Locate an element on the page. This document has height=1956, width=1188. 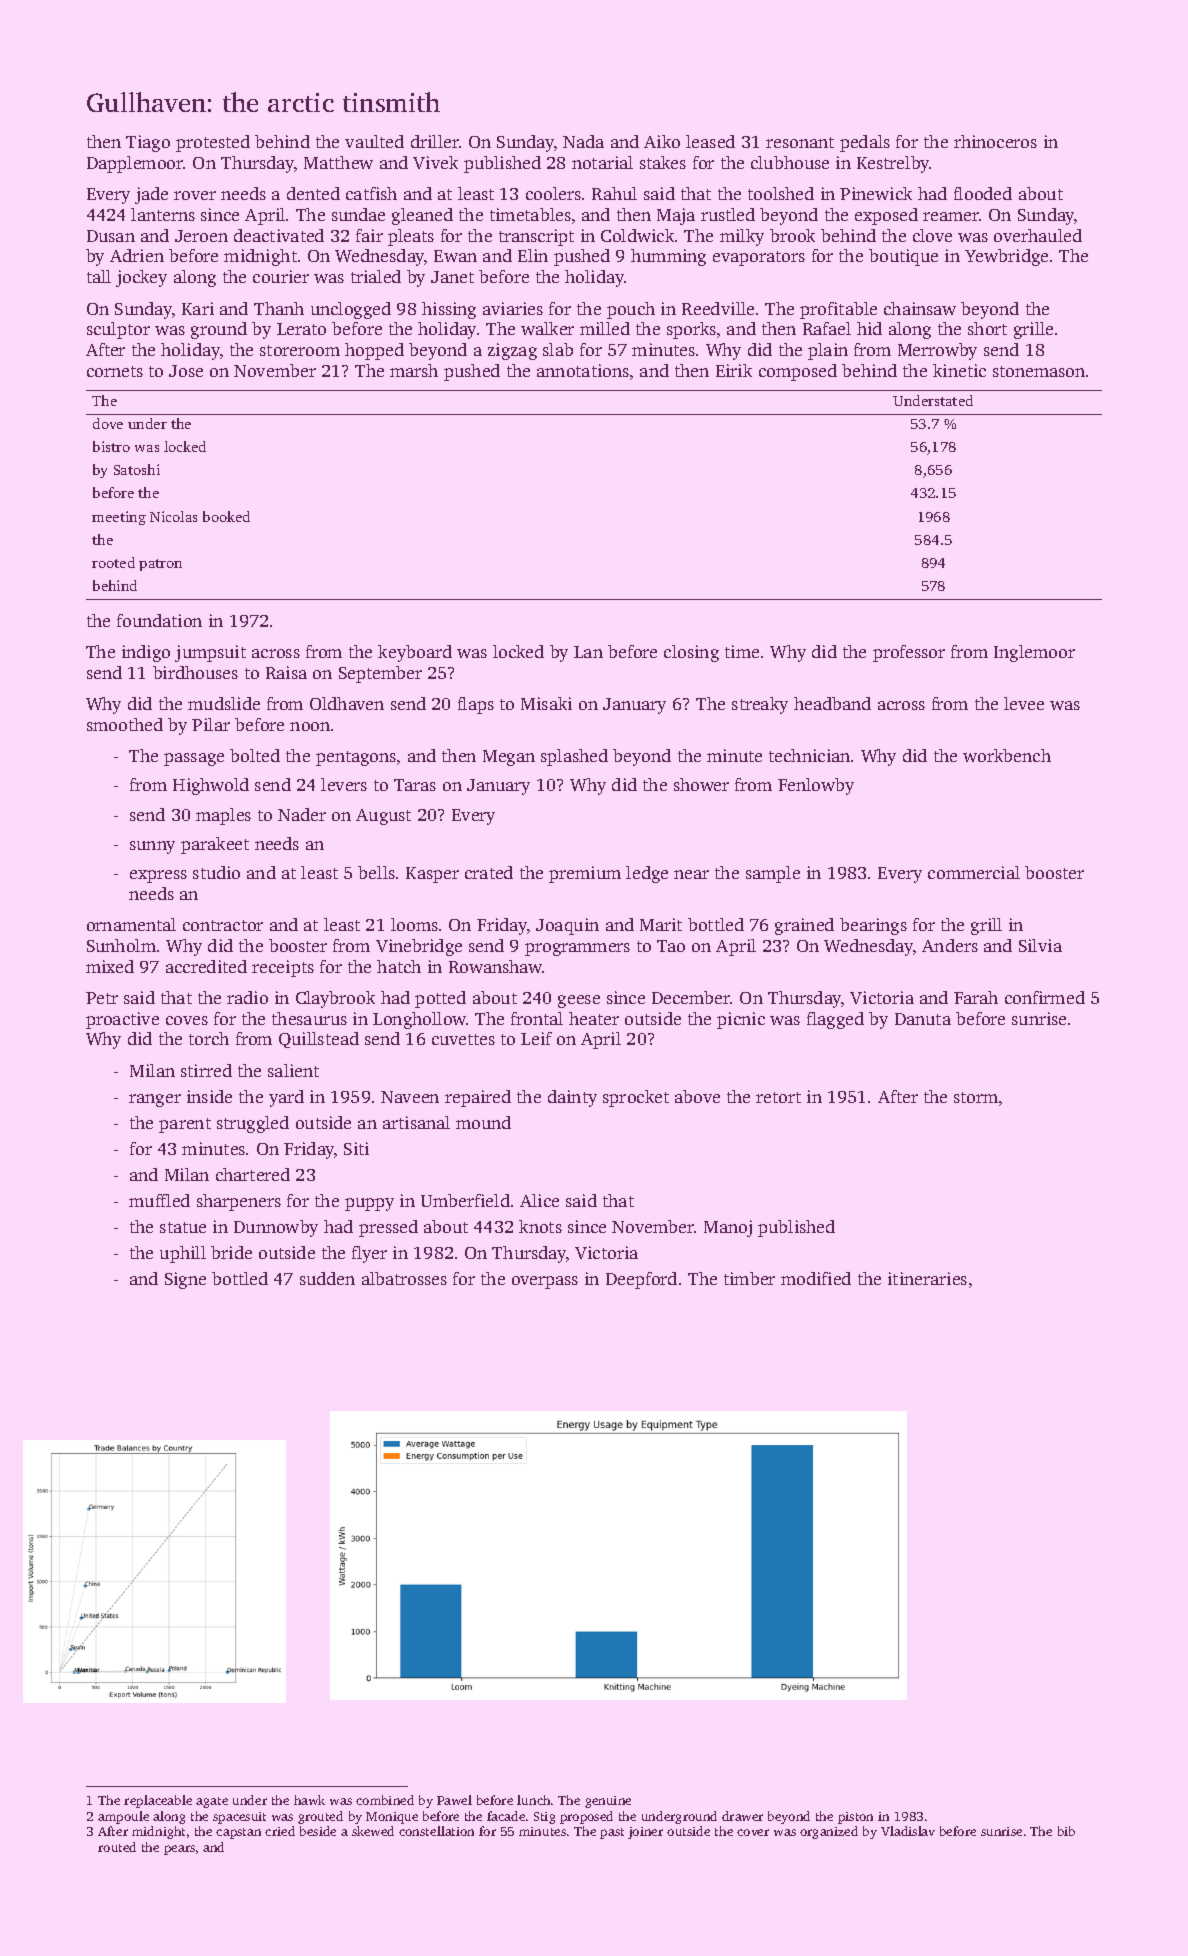
bearings is located at coordinates (873, 926).
